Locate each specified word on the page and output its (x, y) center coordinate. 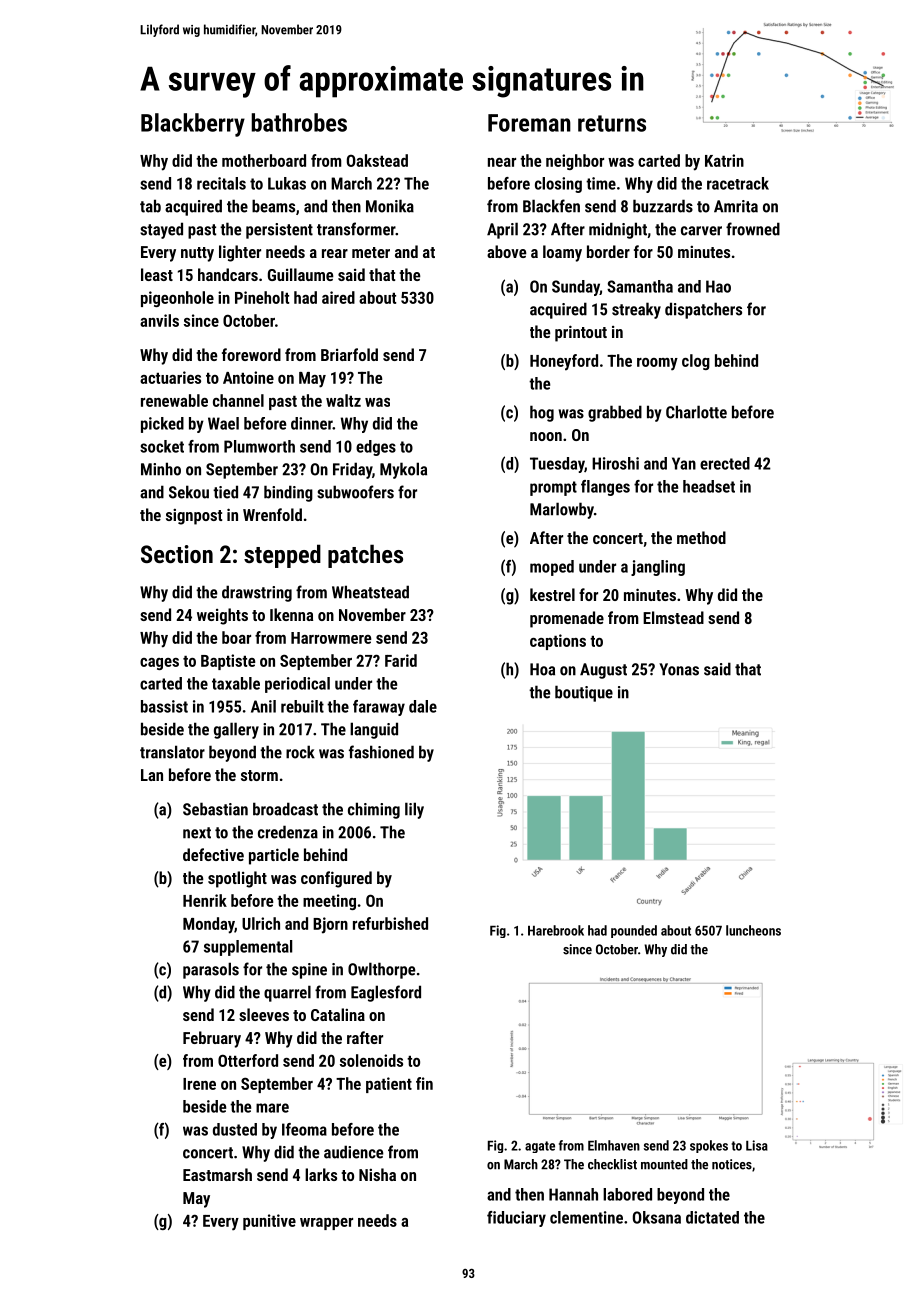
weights (222, 616)
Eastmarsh (217, 1174)
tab (150, 206)
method (701, 537)
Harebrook (556, 930)
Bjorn (330, 925)
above (507, 251)
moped (552, 568)
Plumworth (259, 446)
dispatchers (703, 310)
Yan (684, 463)
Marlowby (562, 510)
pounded (634, 931)
